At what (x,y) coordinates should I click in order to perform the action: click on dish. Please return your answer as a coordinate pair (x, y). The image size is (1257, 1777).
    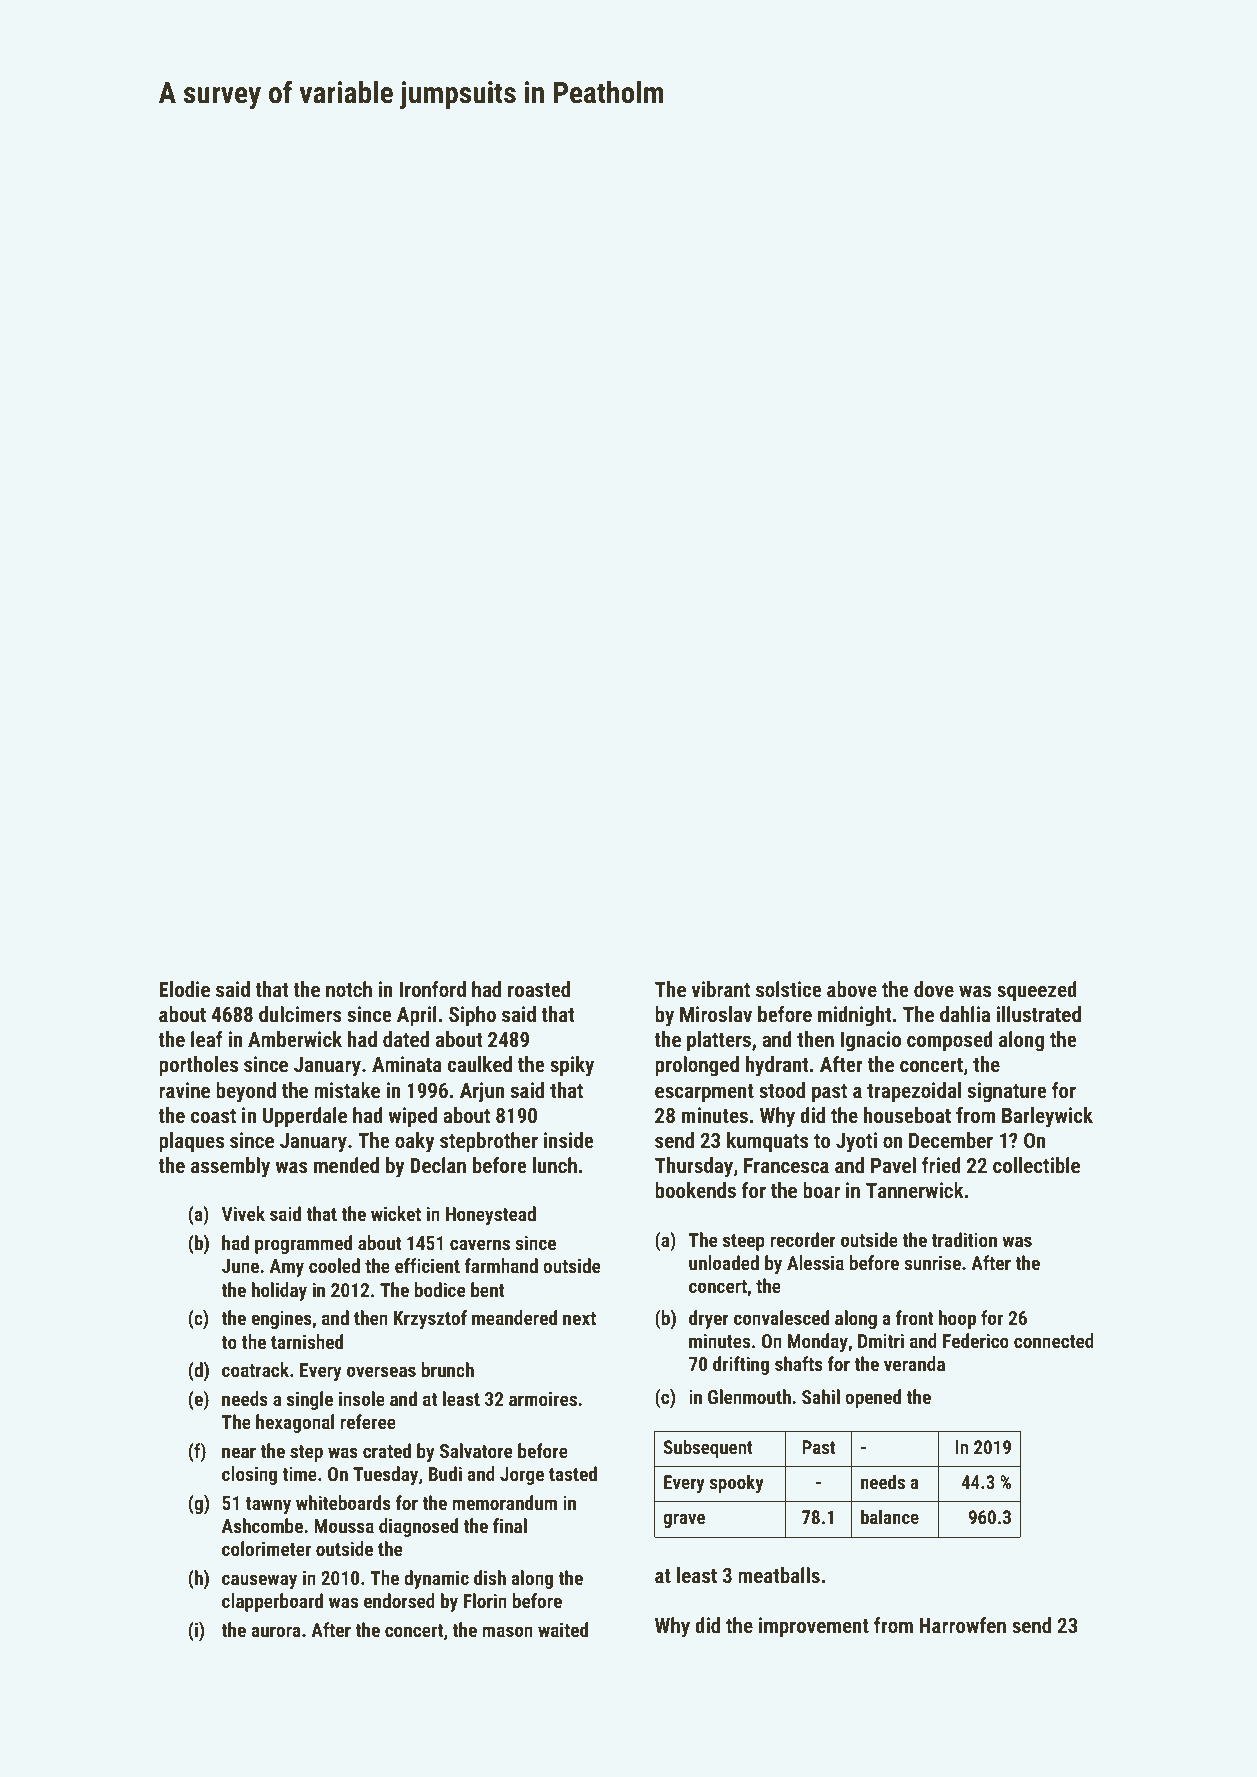
    Looking at the image, I should click on (490, 1577).
